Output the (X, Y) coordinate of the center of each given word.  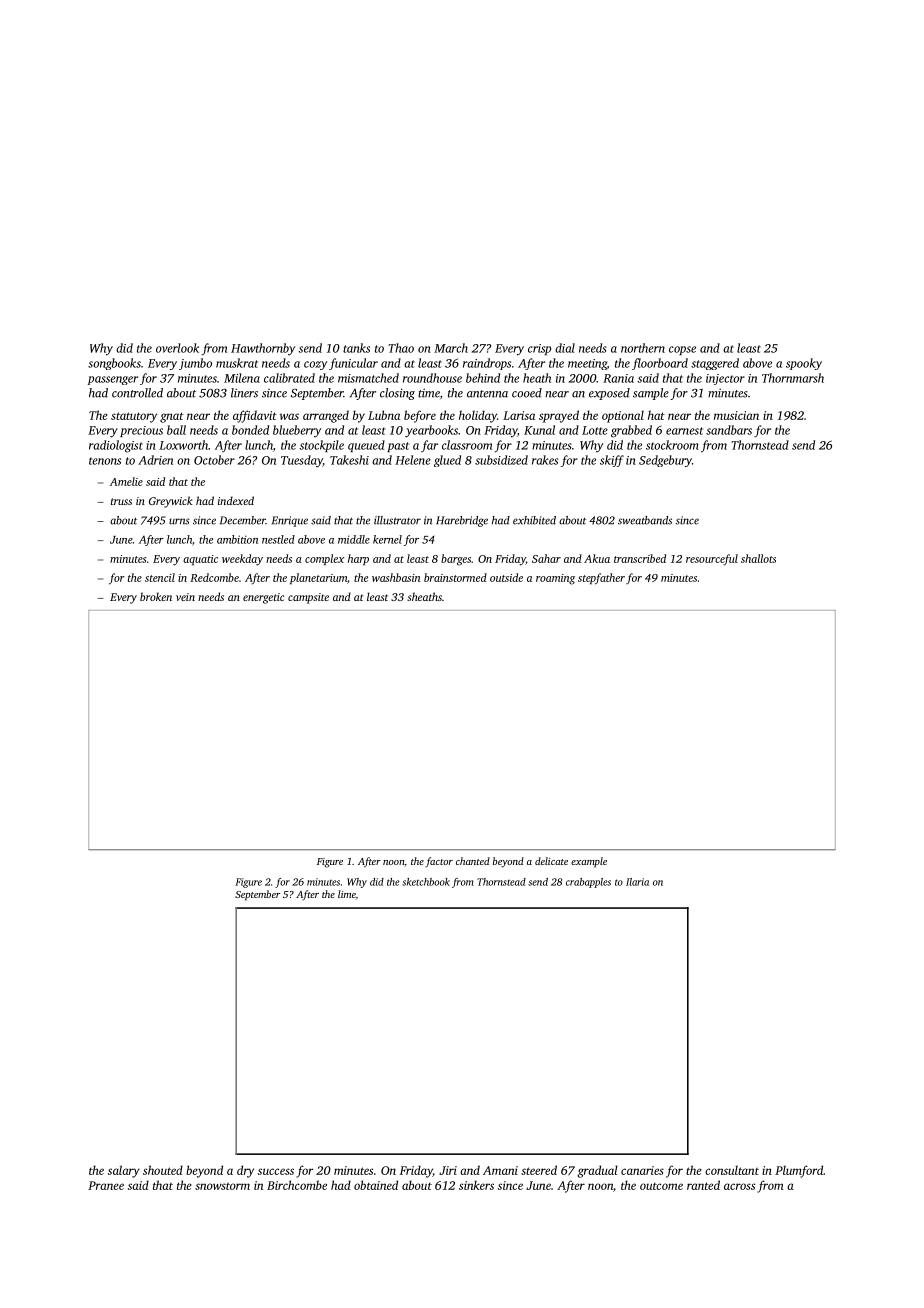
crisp (539, 349)
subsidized (501, 460)
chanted (473, 861)
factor (439, 862)
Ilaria (637, 882)
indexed (236, 500)
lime (347, 894)
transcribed (640, 558)
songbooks (114, 364)
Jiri (448, 1170)
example (589, 862)
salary (124, 1171)
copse (682, 350)
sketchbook (426, 882)
